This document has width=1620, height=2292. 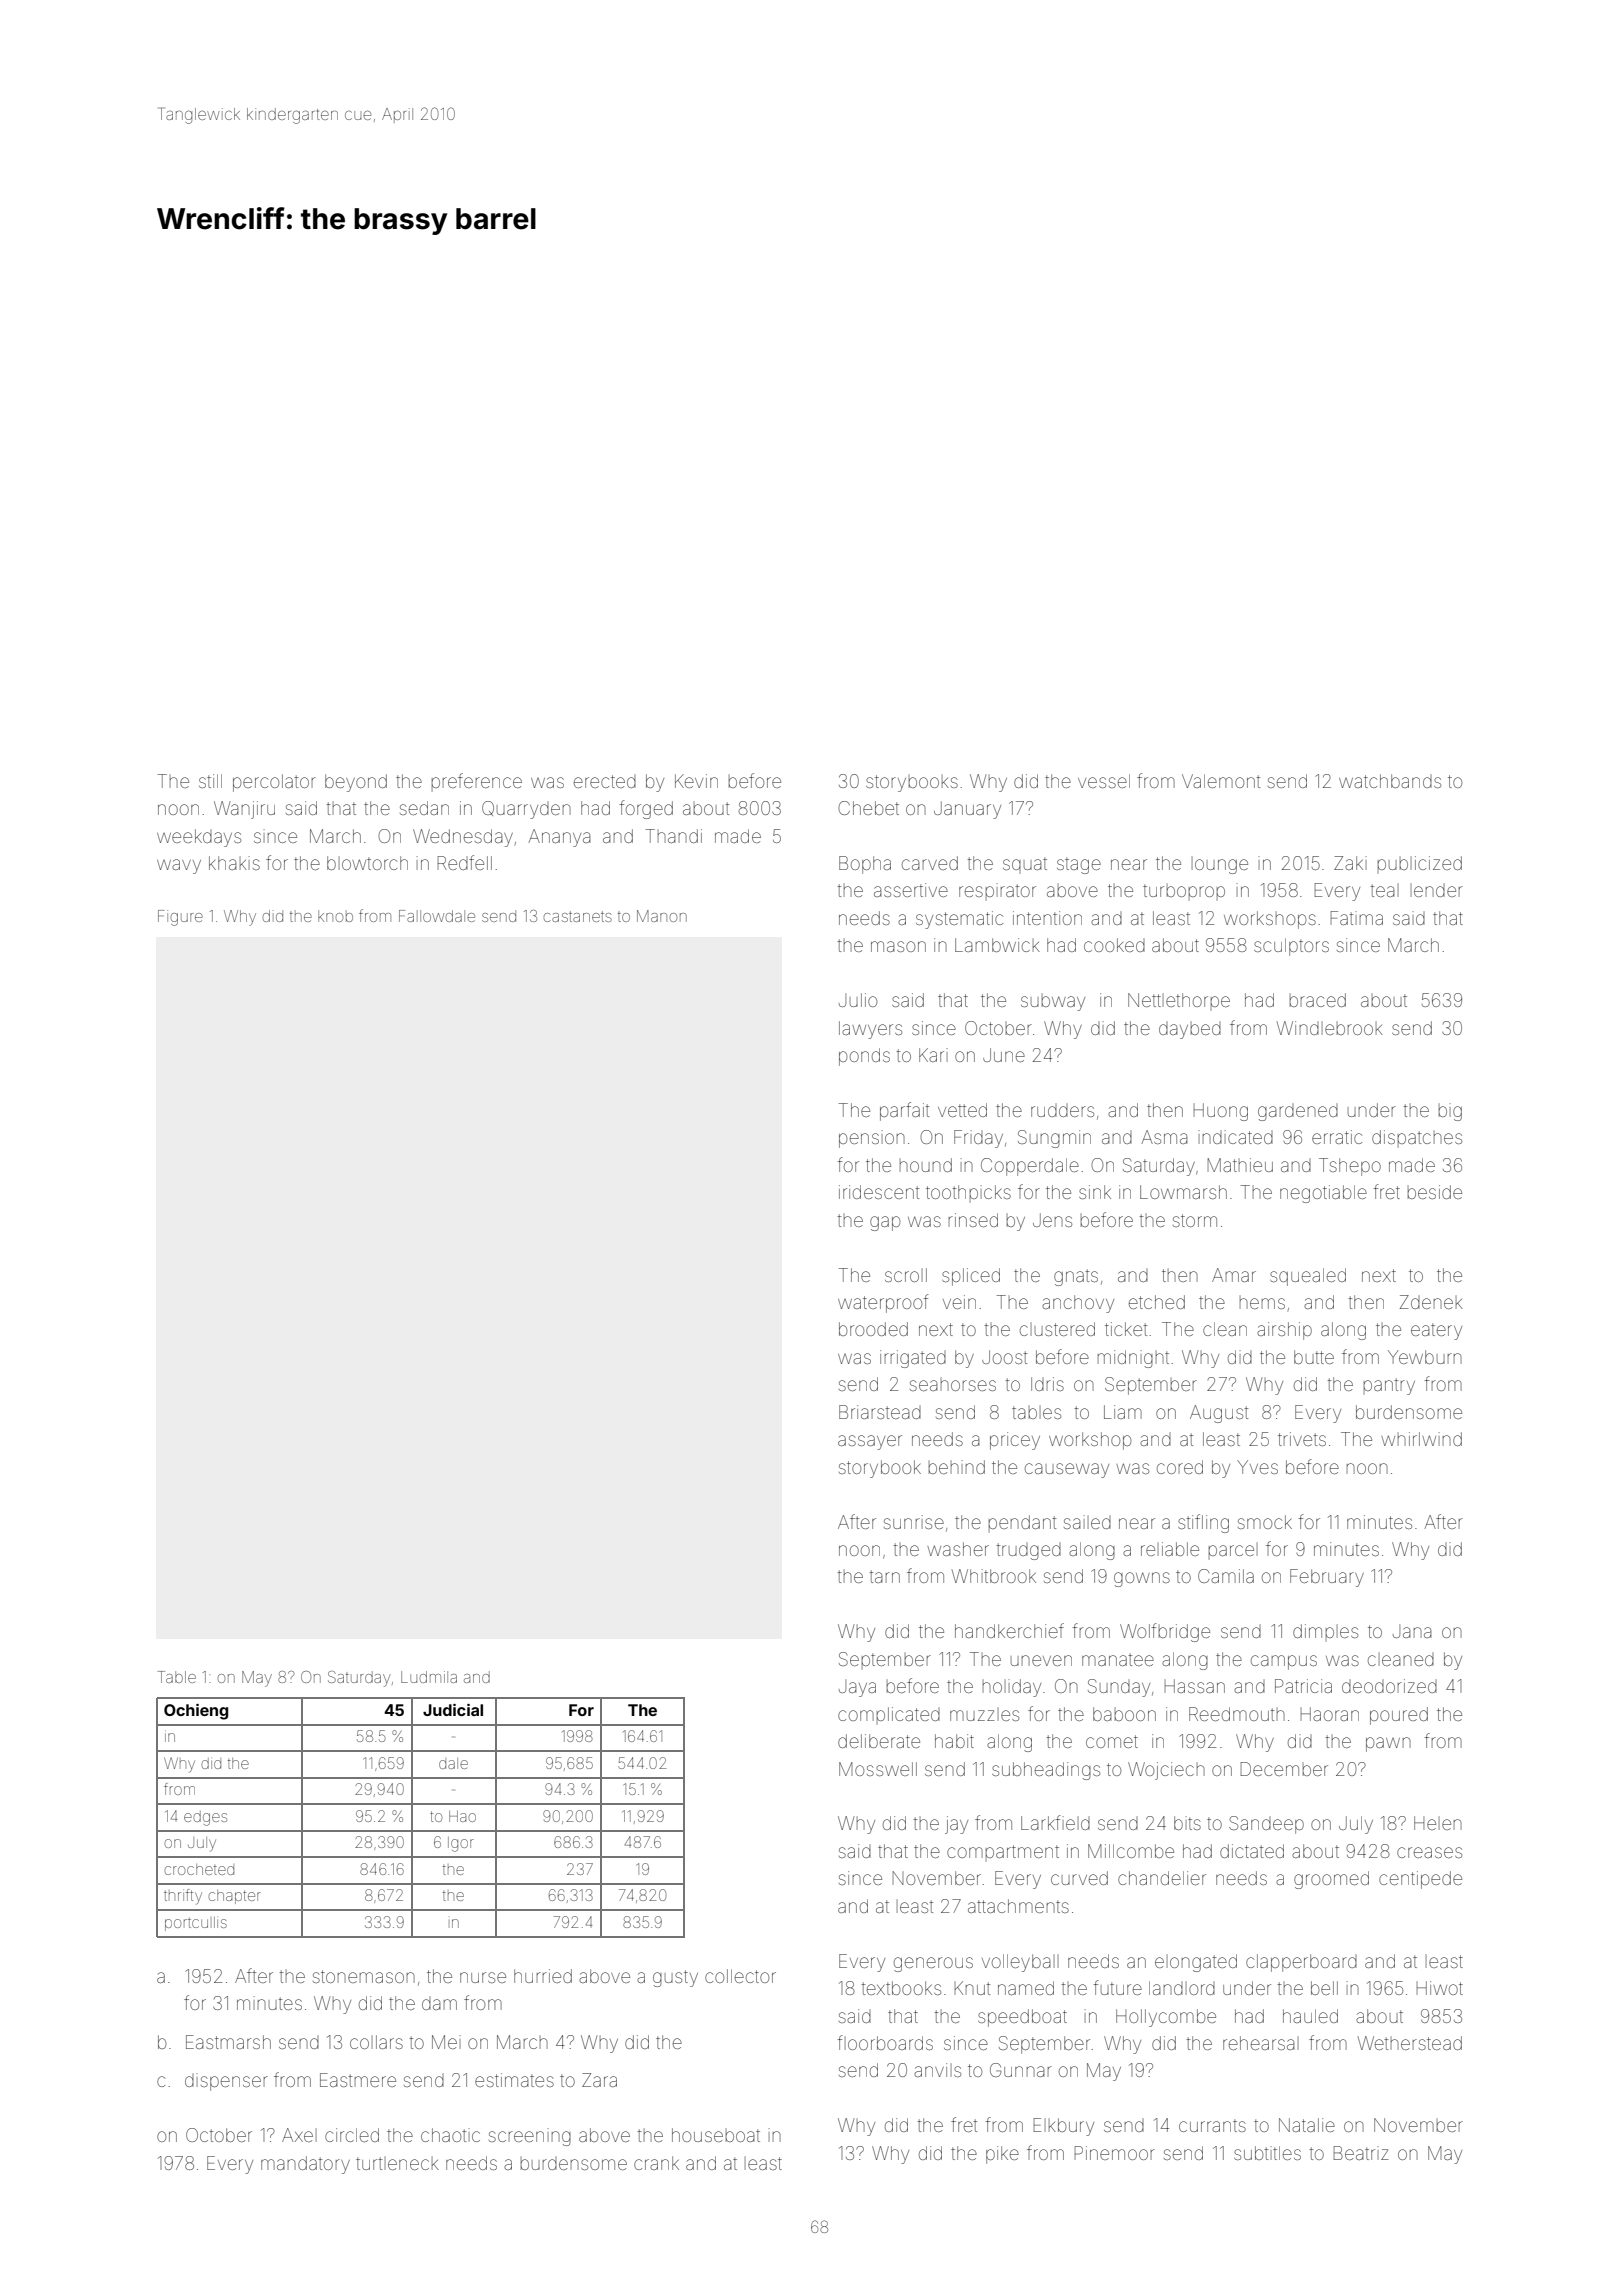 What do you see at coordinates (959, 920) in the document?
I see `systematic` at bounding box center [959, 920].
